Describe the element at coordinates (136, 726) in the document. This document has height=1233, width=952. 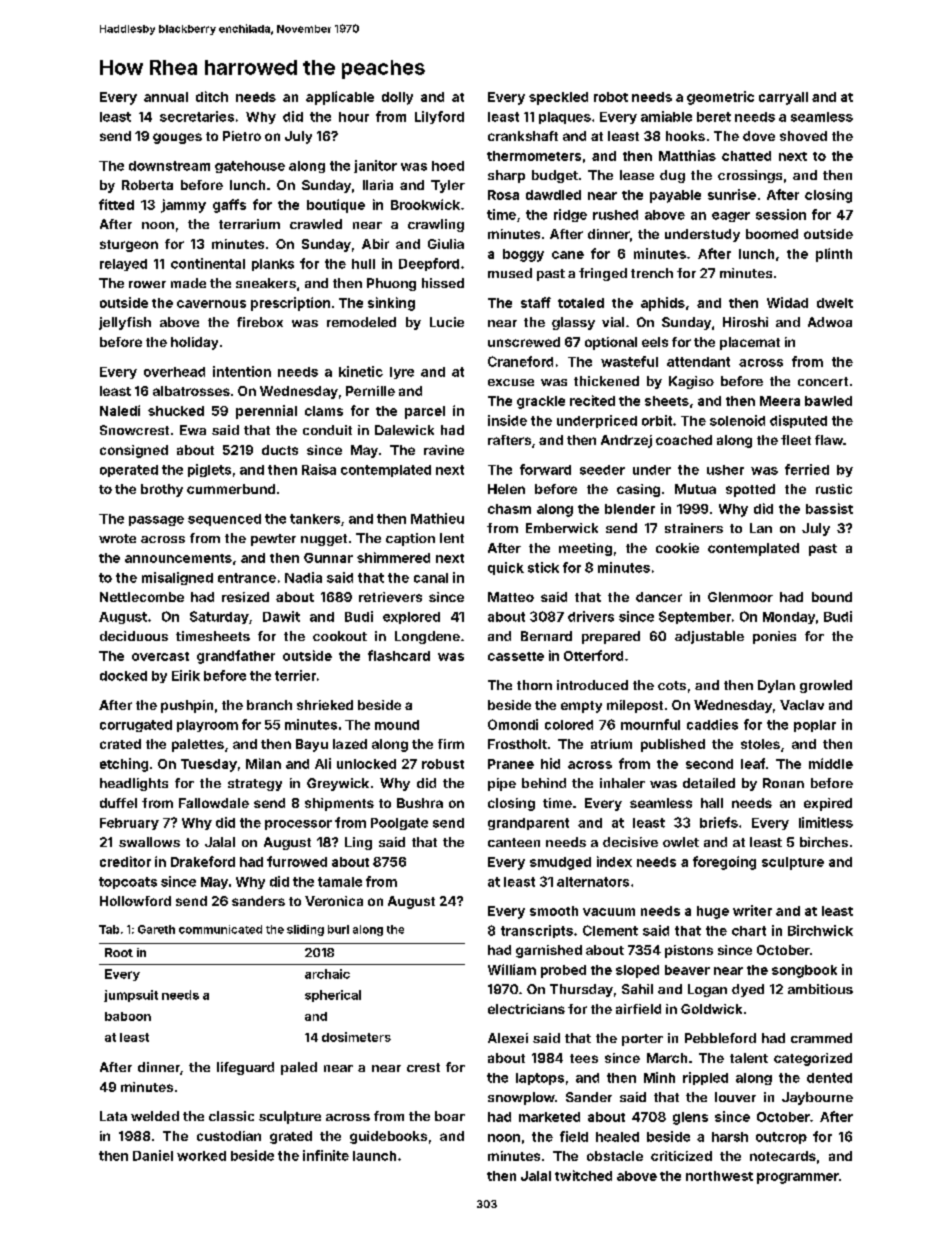
I see `corrugated` at that location.
